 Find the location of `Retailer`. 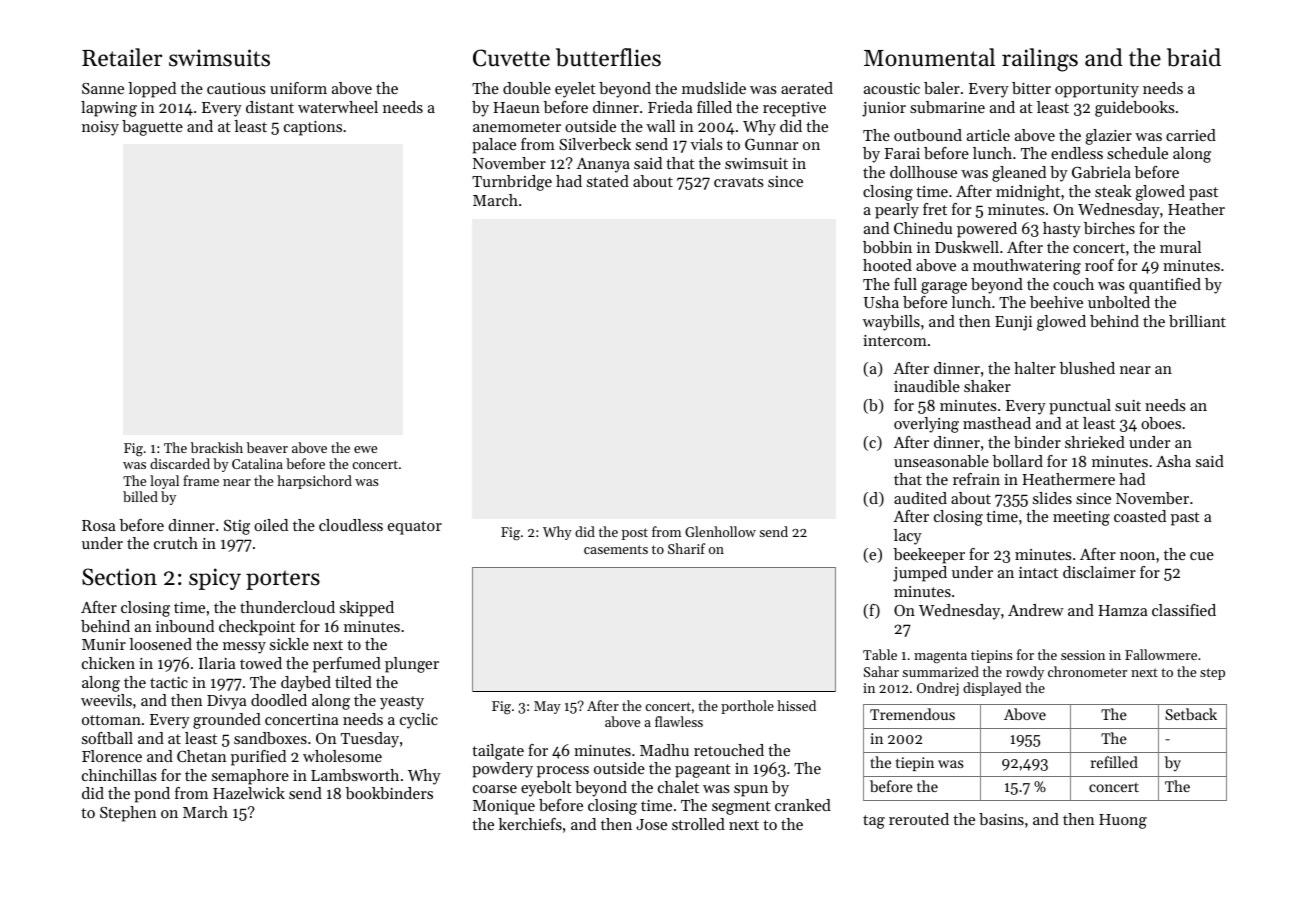

Retailer is located at coordinates (122, 57).
